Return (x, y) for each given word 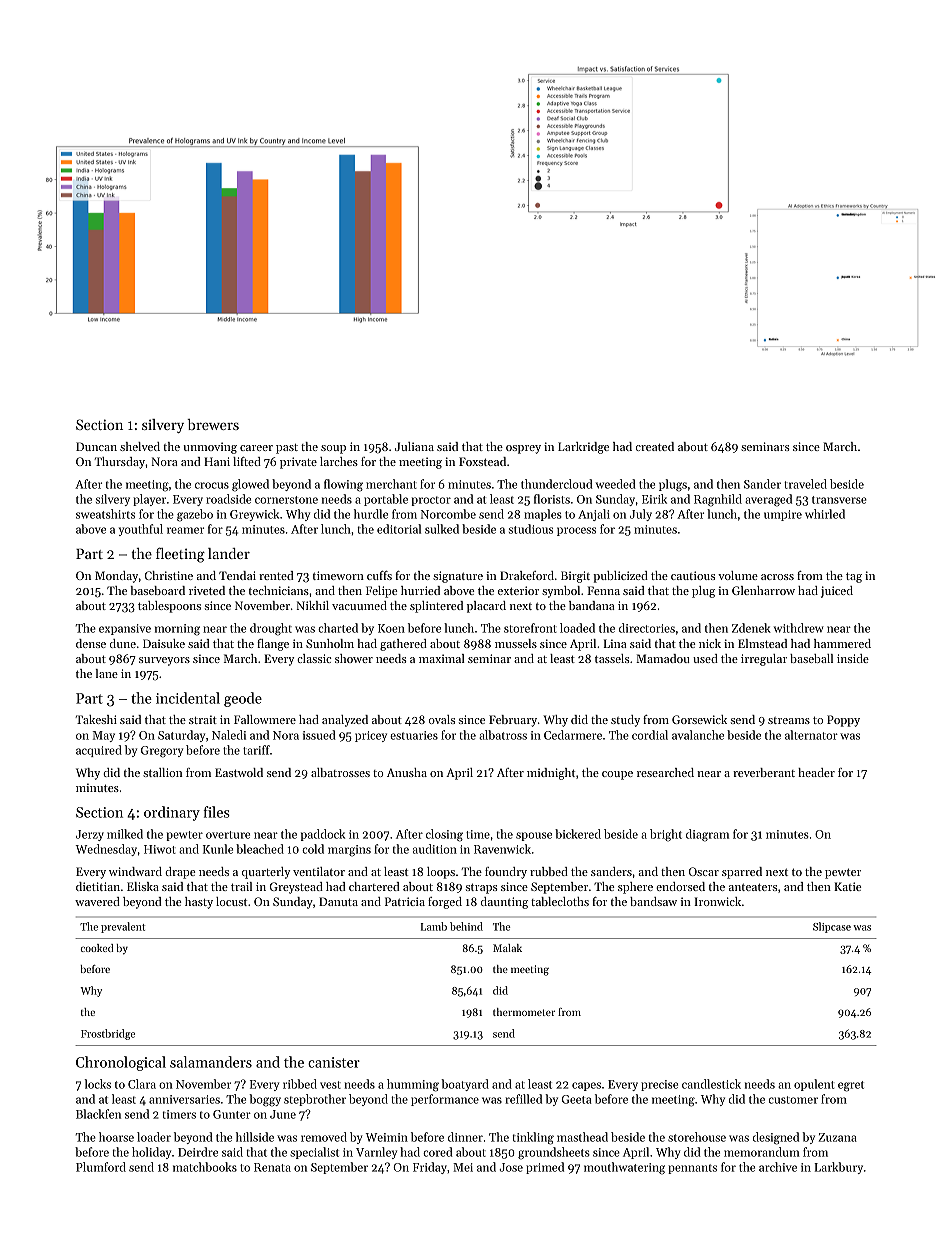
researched (665, 772)
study (625, 721)
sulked (442, 529)
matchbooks (205, 1167)
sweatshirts (105, 514)
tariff (256, 750)
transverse (839, 500)
